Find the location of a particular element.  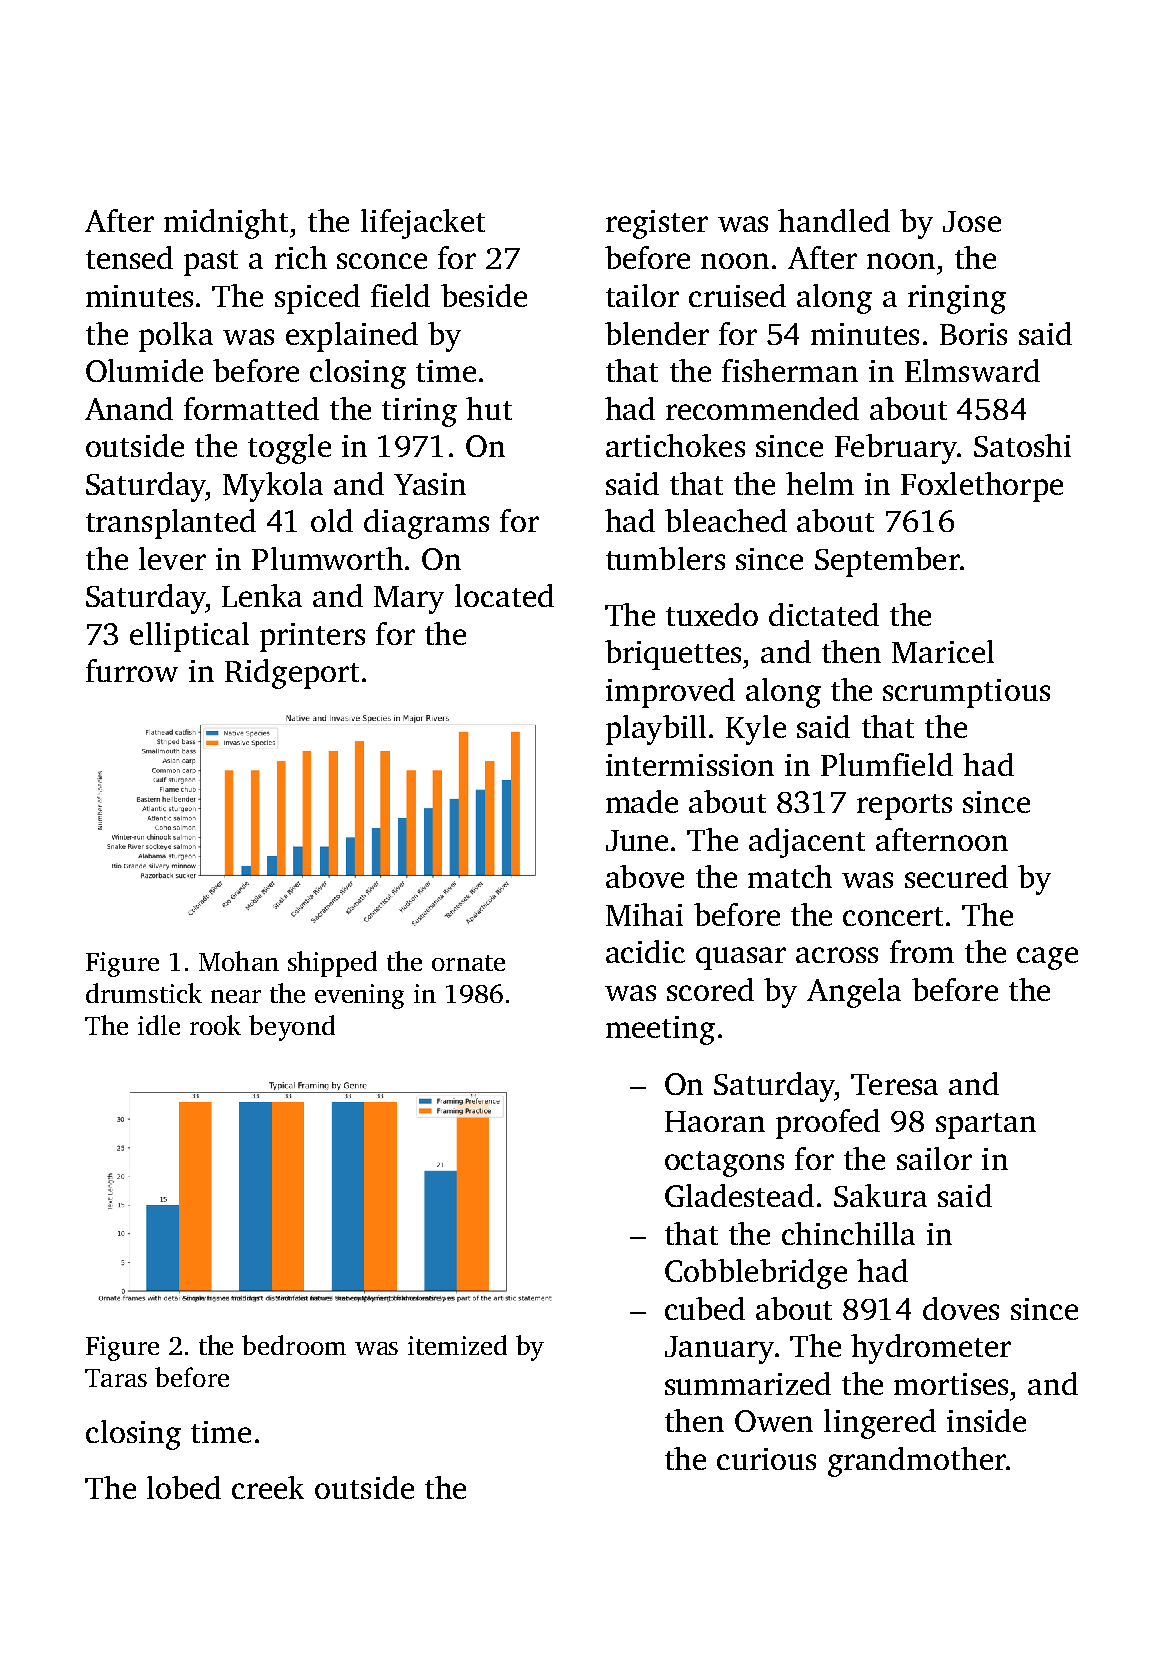

lobed is located at coordinates (184, 1487).
